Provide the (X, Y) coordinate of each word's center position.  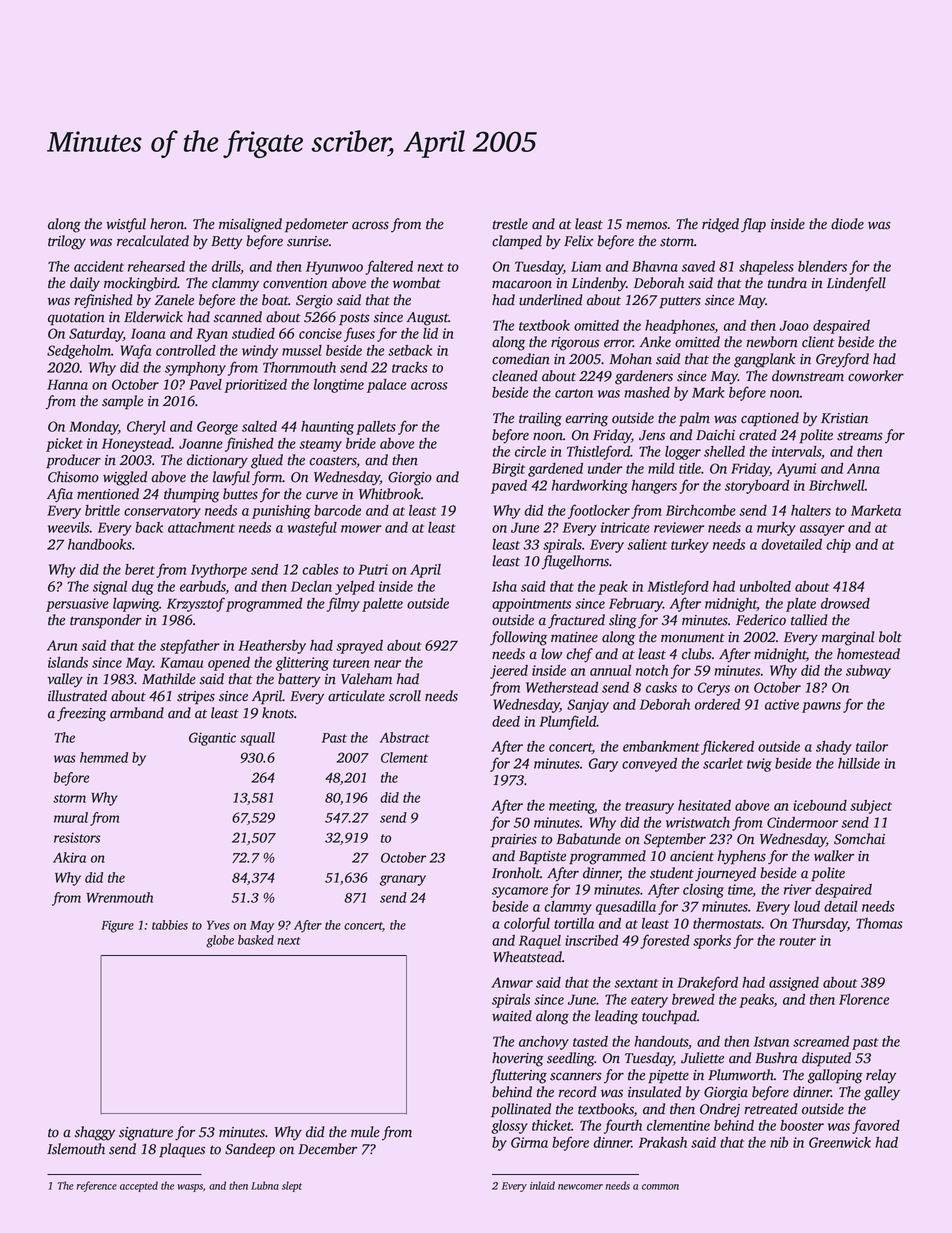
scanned (238, 317)
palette (382, 605)
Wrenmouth (119, 897)
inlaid (542, 1185)
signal (110, 588)
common (660, 1187)
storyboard (757, 487)
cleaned (515, 376)
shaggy (95, 1133)
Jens (652, 435)
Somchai (859, 839)
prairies (514, 841)
